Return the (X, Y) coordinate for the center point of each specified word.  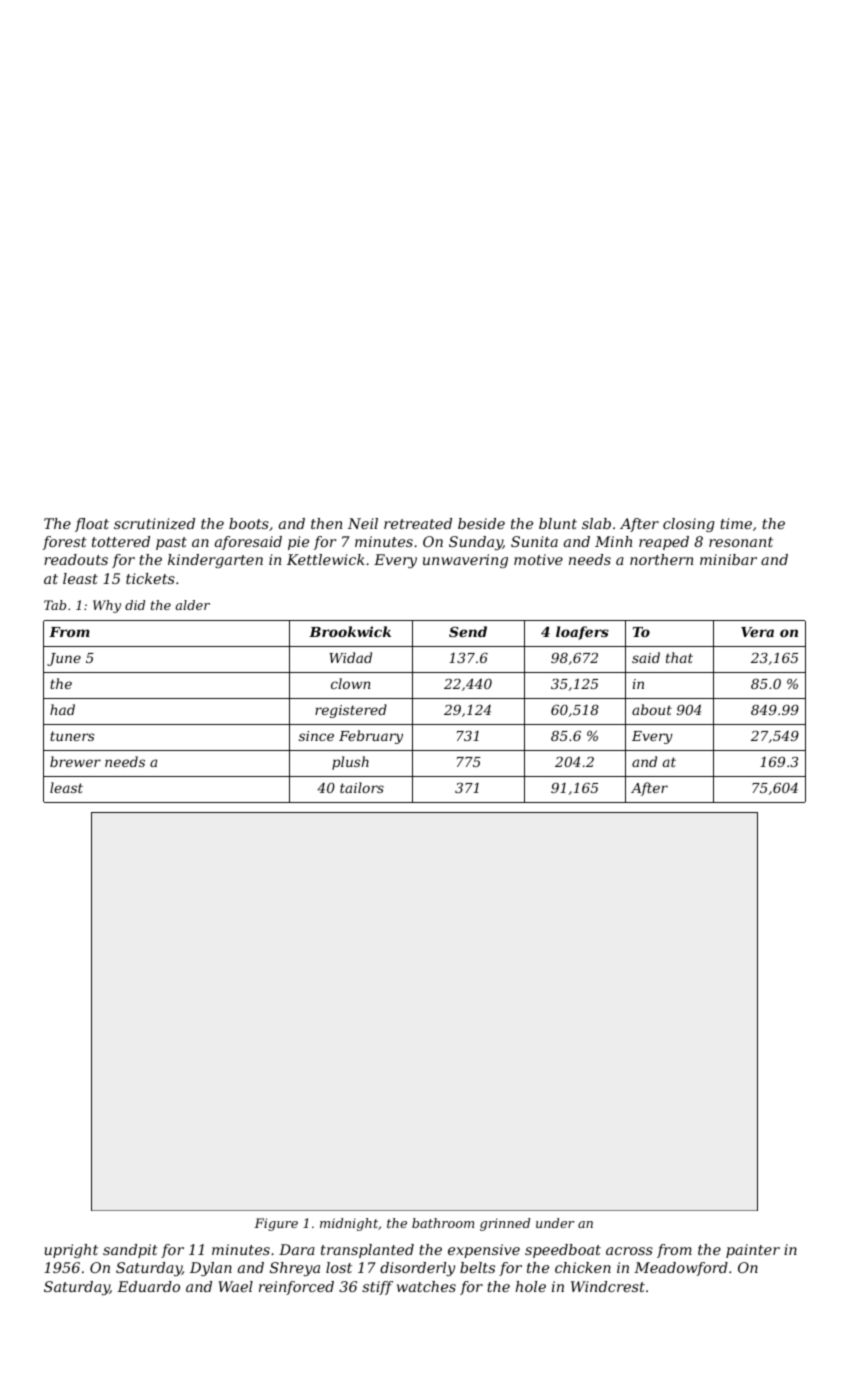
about (652, 709)
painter (753, 1251)
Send (468, 631)
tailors (362, 787)
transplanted (367, 1251)
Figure (276, 1224)
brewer (75, 761)
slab (596, 523)
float (92, 525)
